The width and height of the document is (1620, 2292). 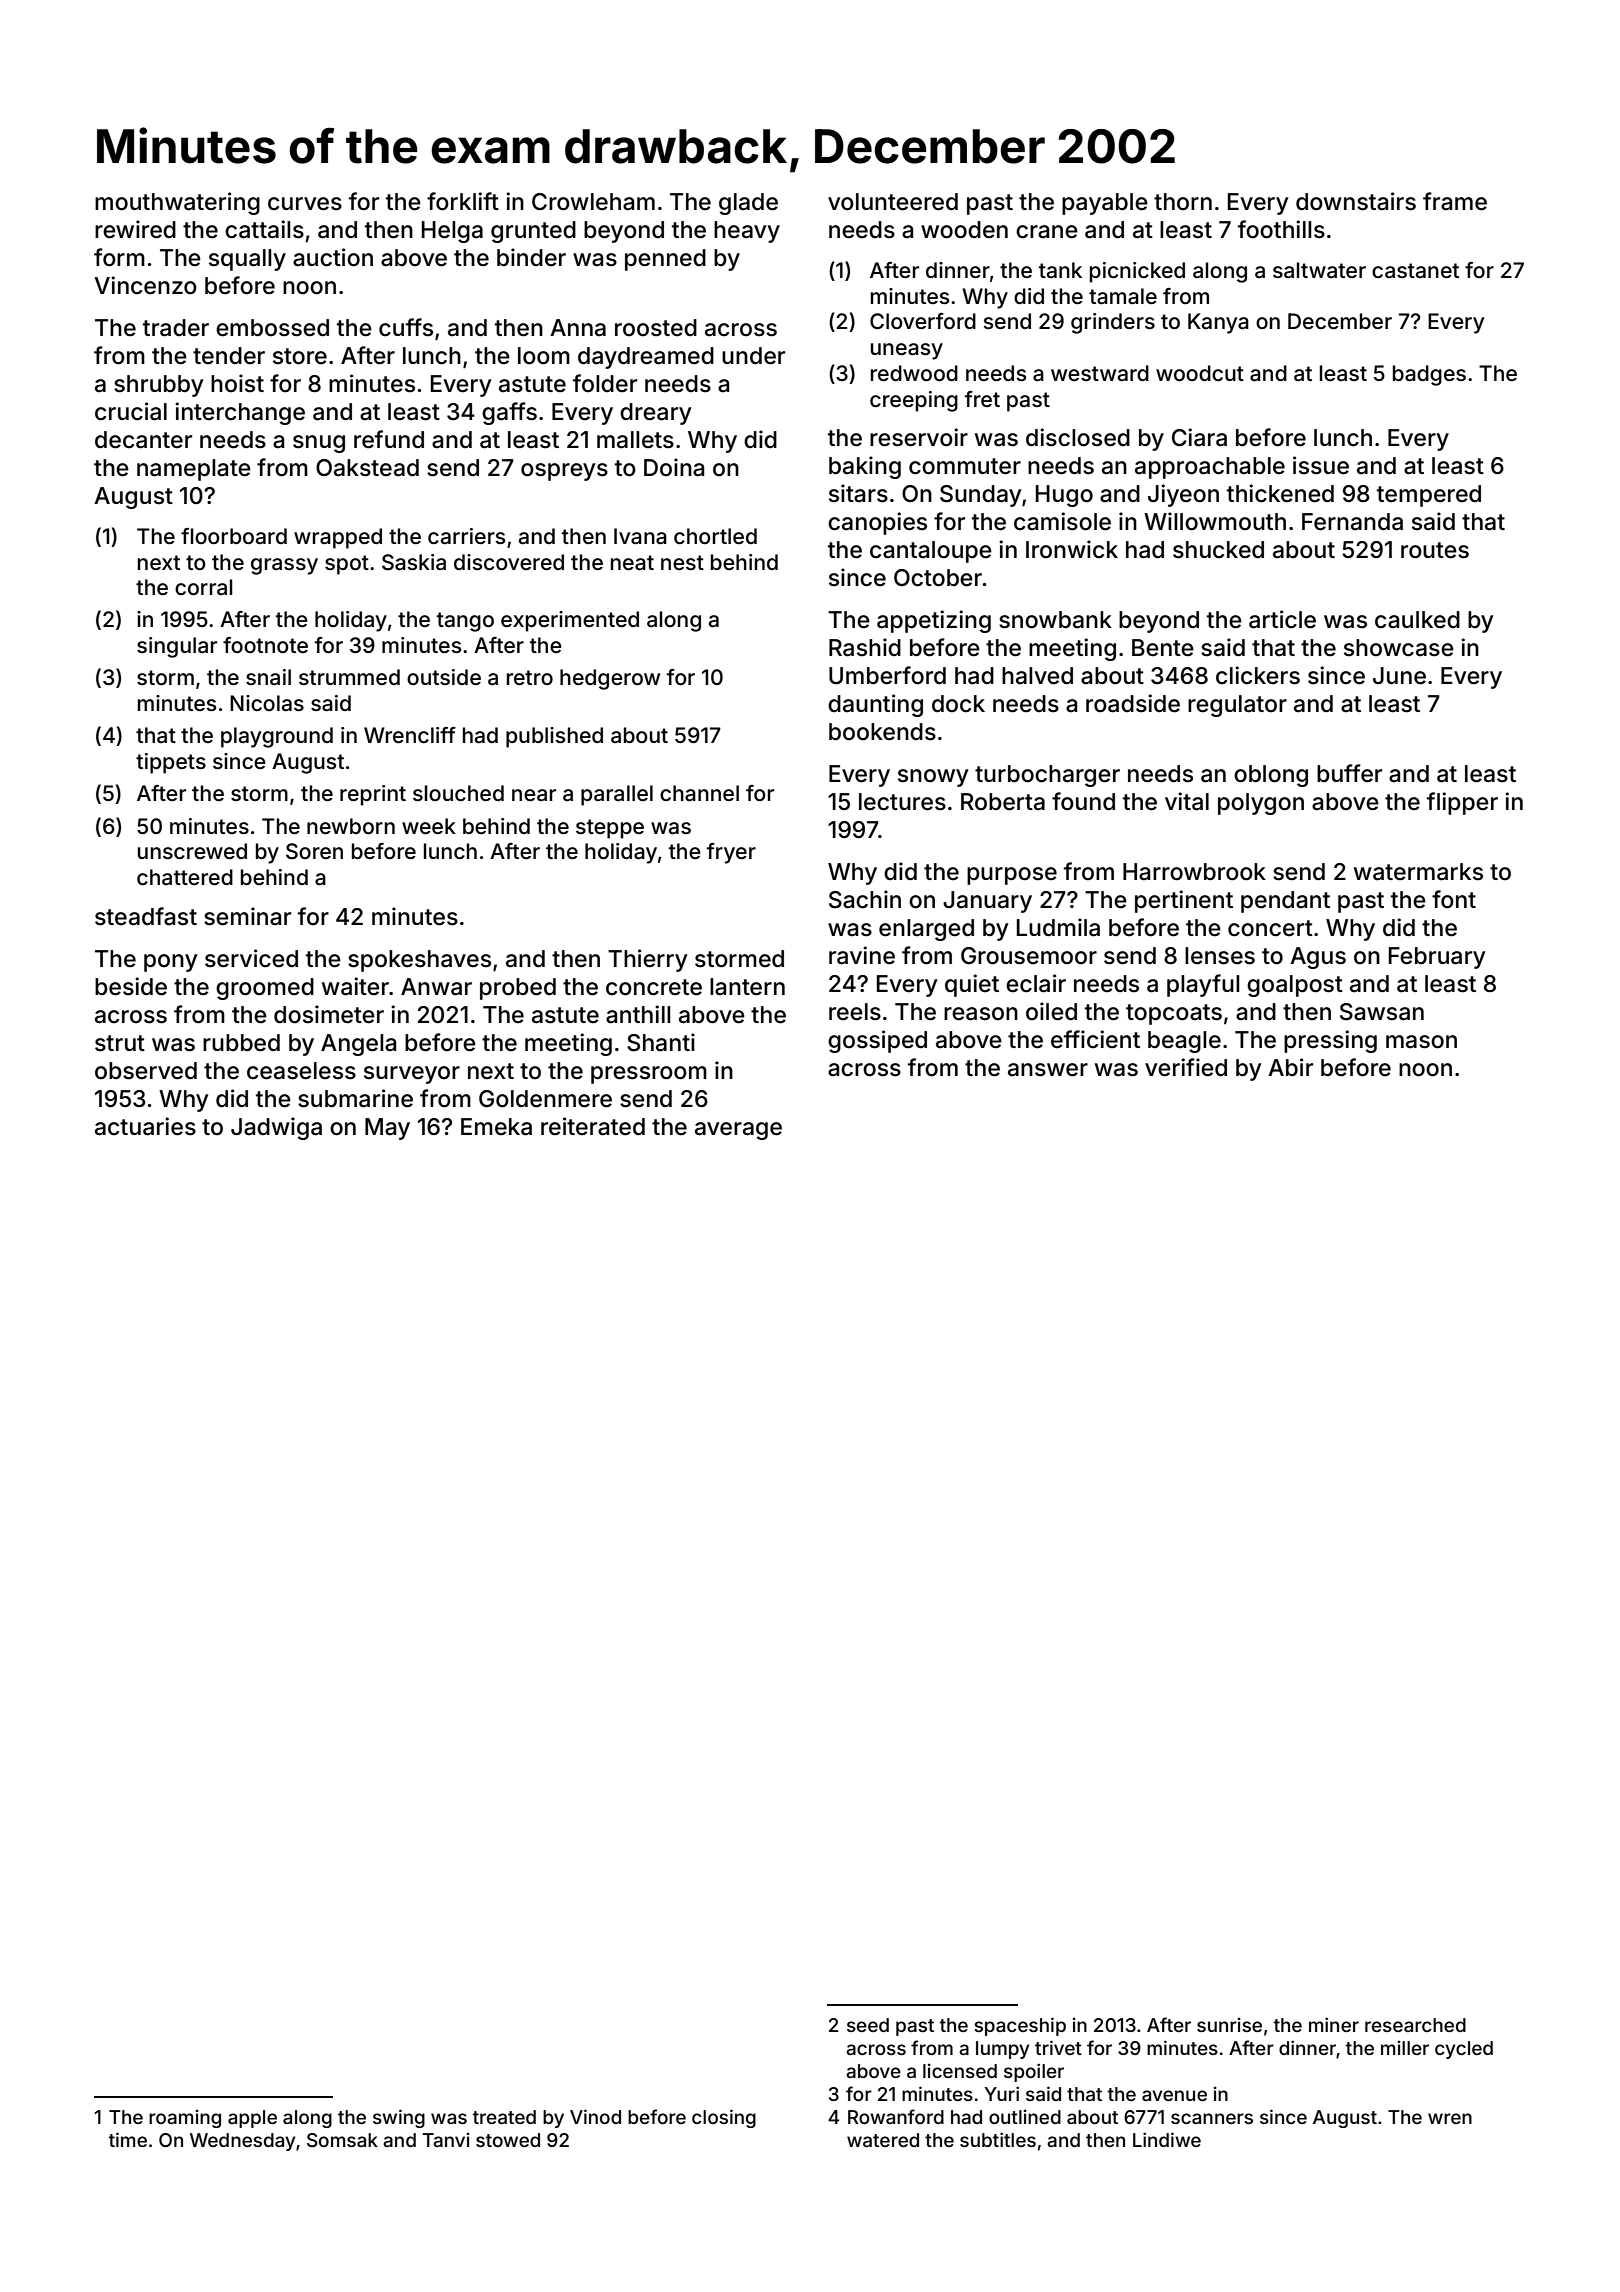 What do you see at coordinates (982, 399) in the document?
I see `fret` at bounding box center [982, 399].
